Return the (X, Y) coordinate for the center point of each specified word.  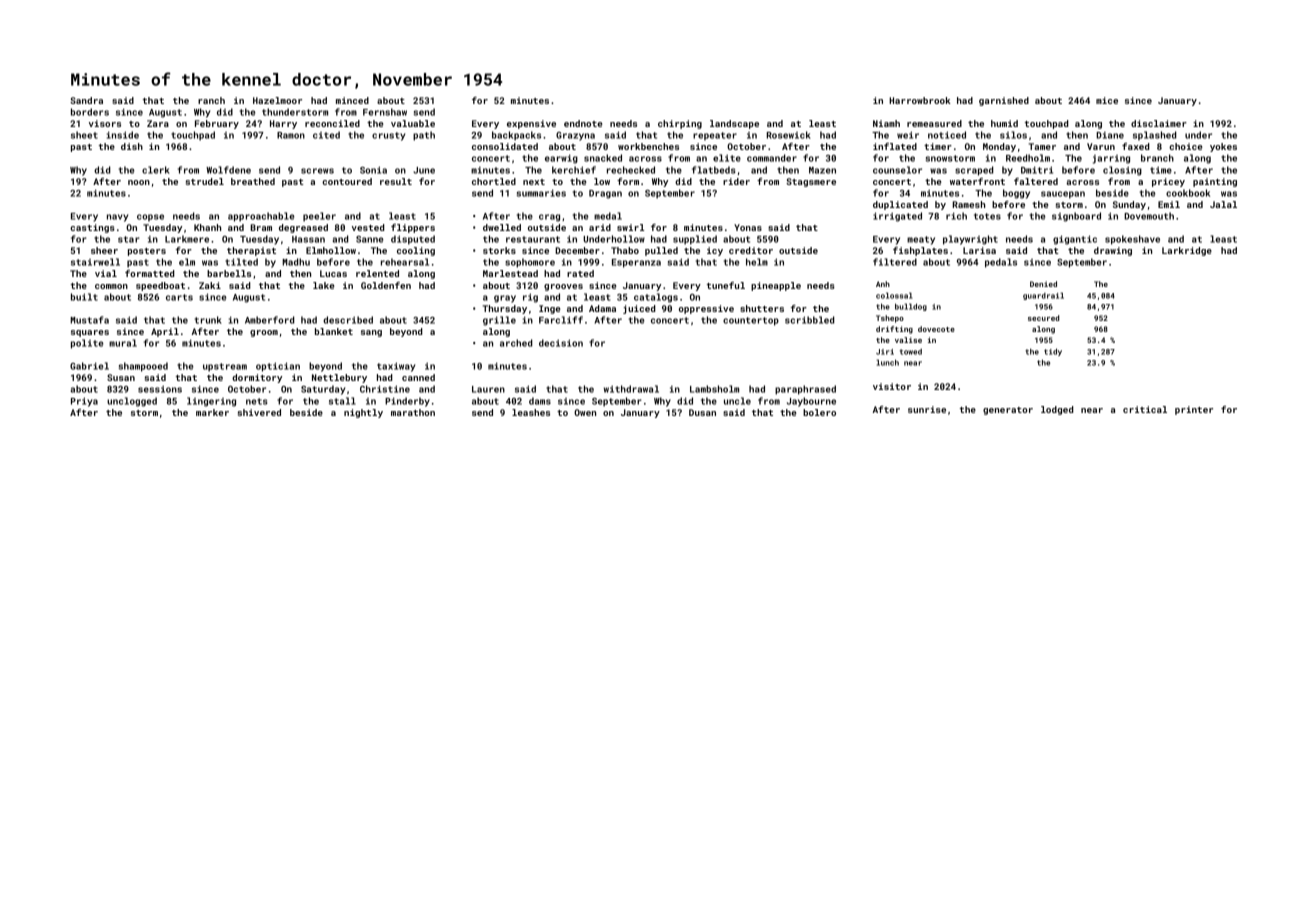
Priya (84, 402)
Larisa (979, 250)
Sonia (373, 170)
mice (1107, 100)
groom (264, 333)
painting (1215, 182)
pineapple (776, 286)
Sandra (86, 100)
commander (772, 158)
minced (352, 100)
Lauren (488, 389)
